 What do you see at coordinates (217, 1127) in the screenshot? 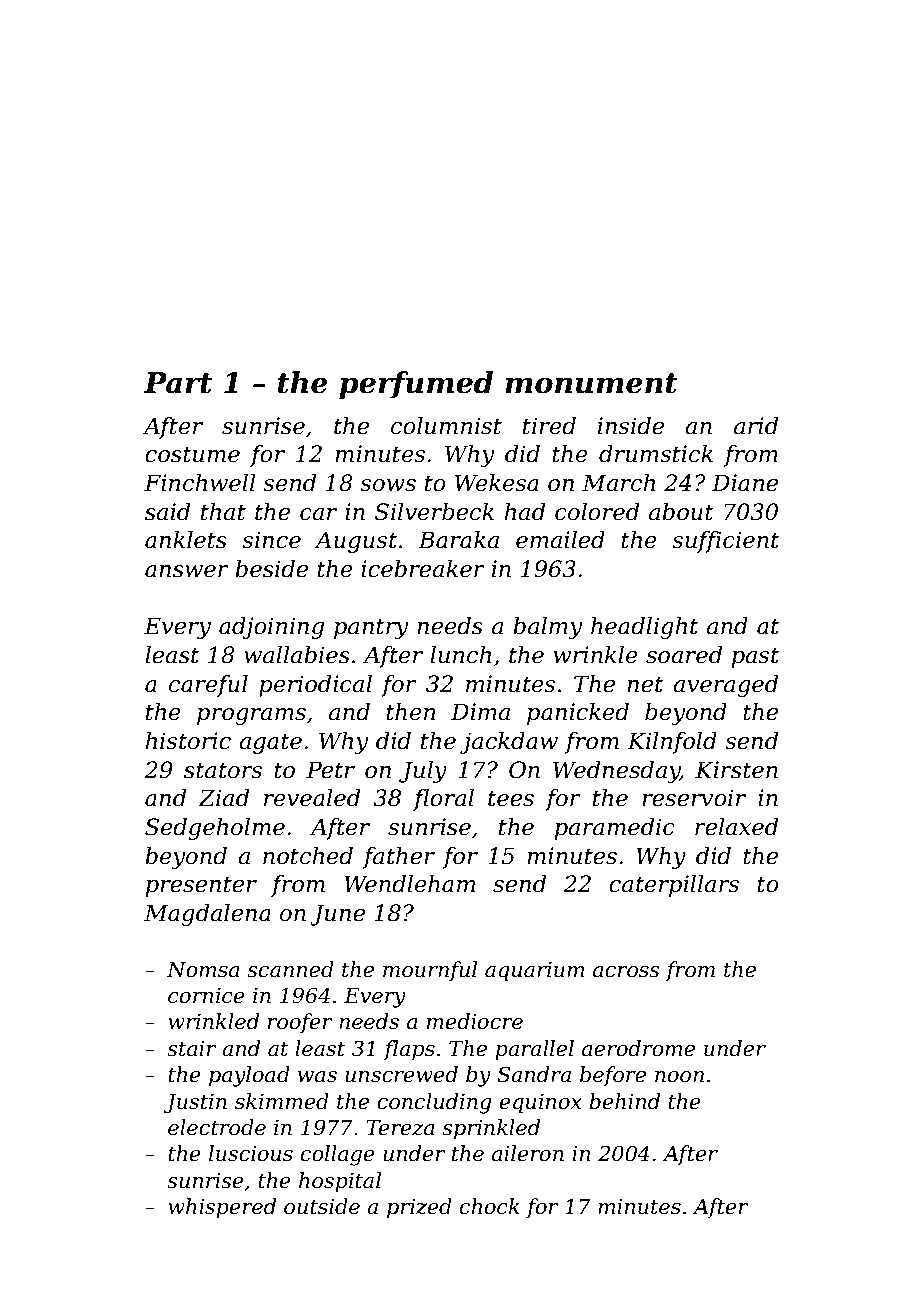
I see `electrode` at bounding box center [217, 1127].
